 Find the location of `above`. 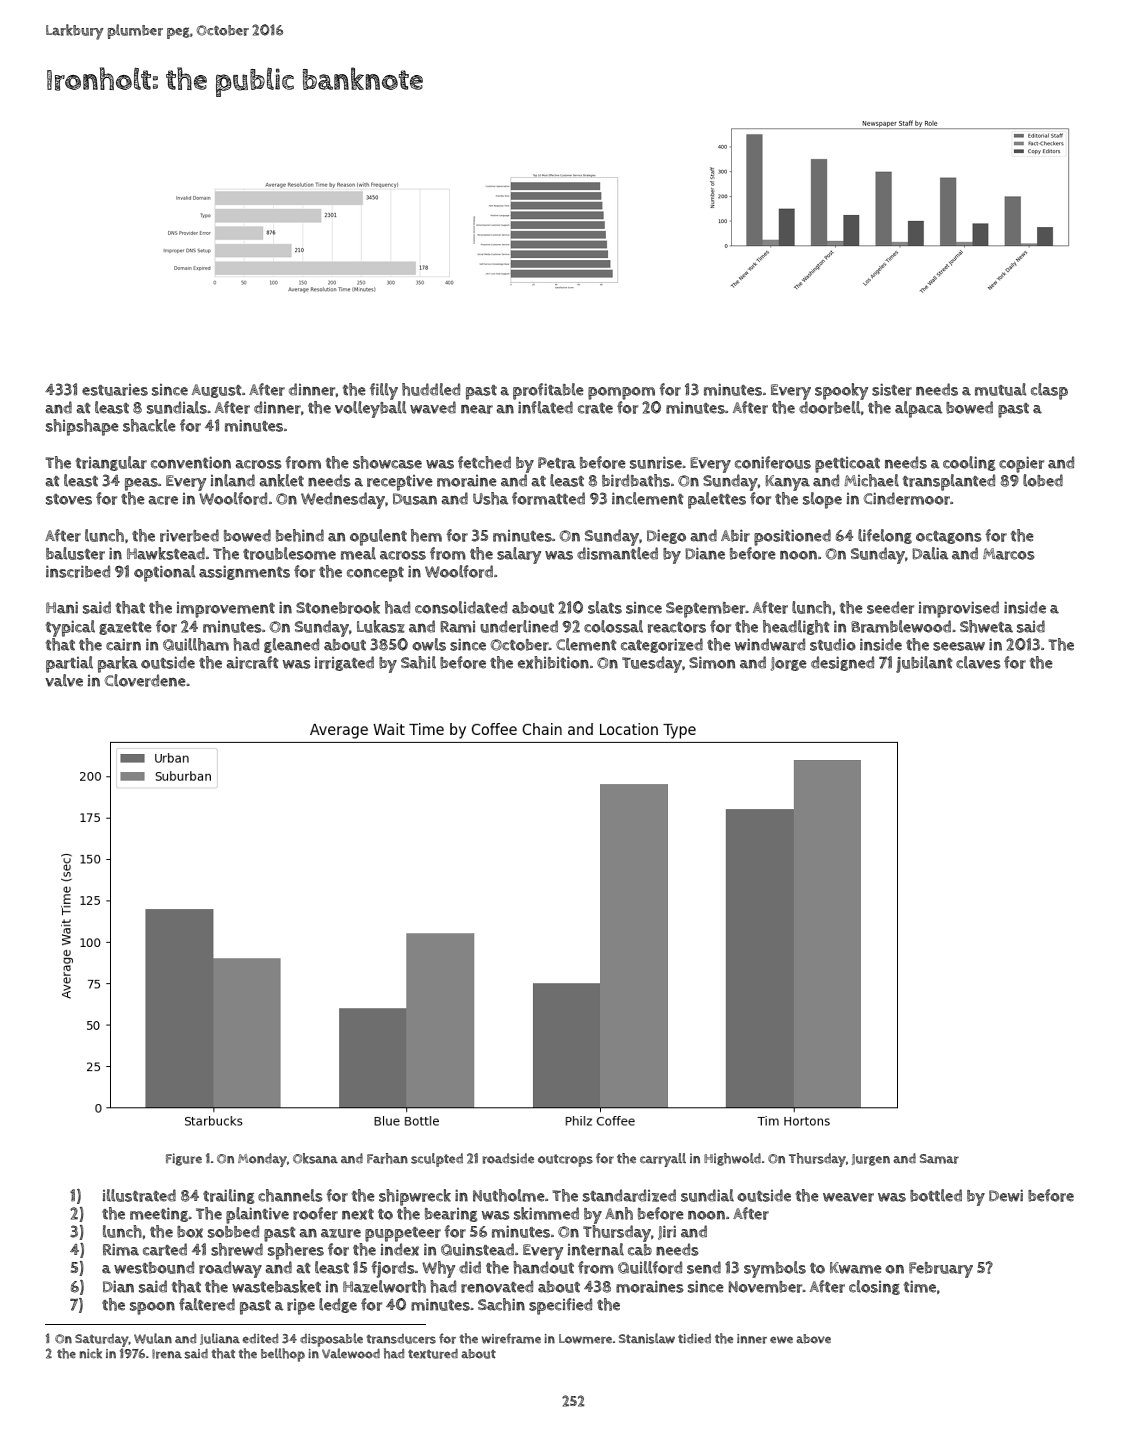

above is located at coordinates (813, 1339).
